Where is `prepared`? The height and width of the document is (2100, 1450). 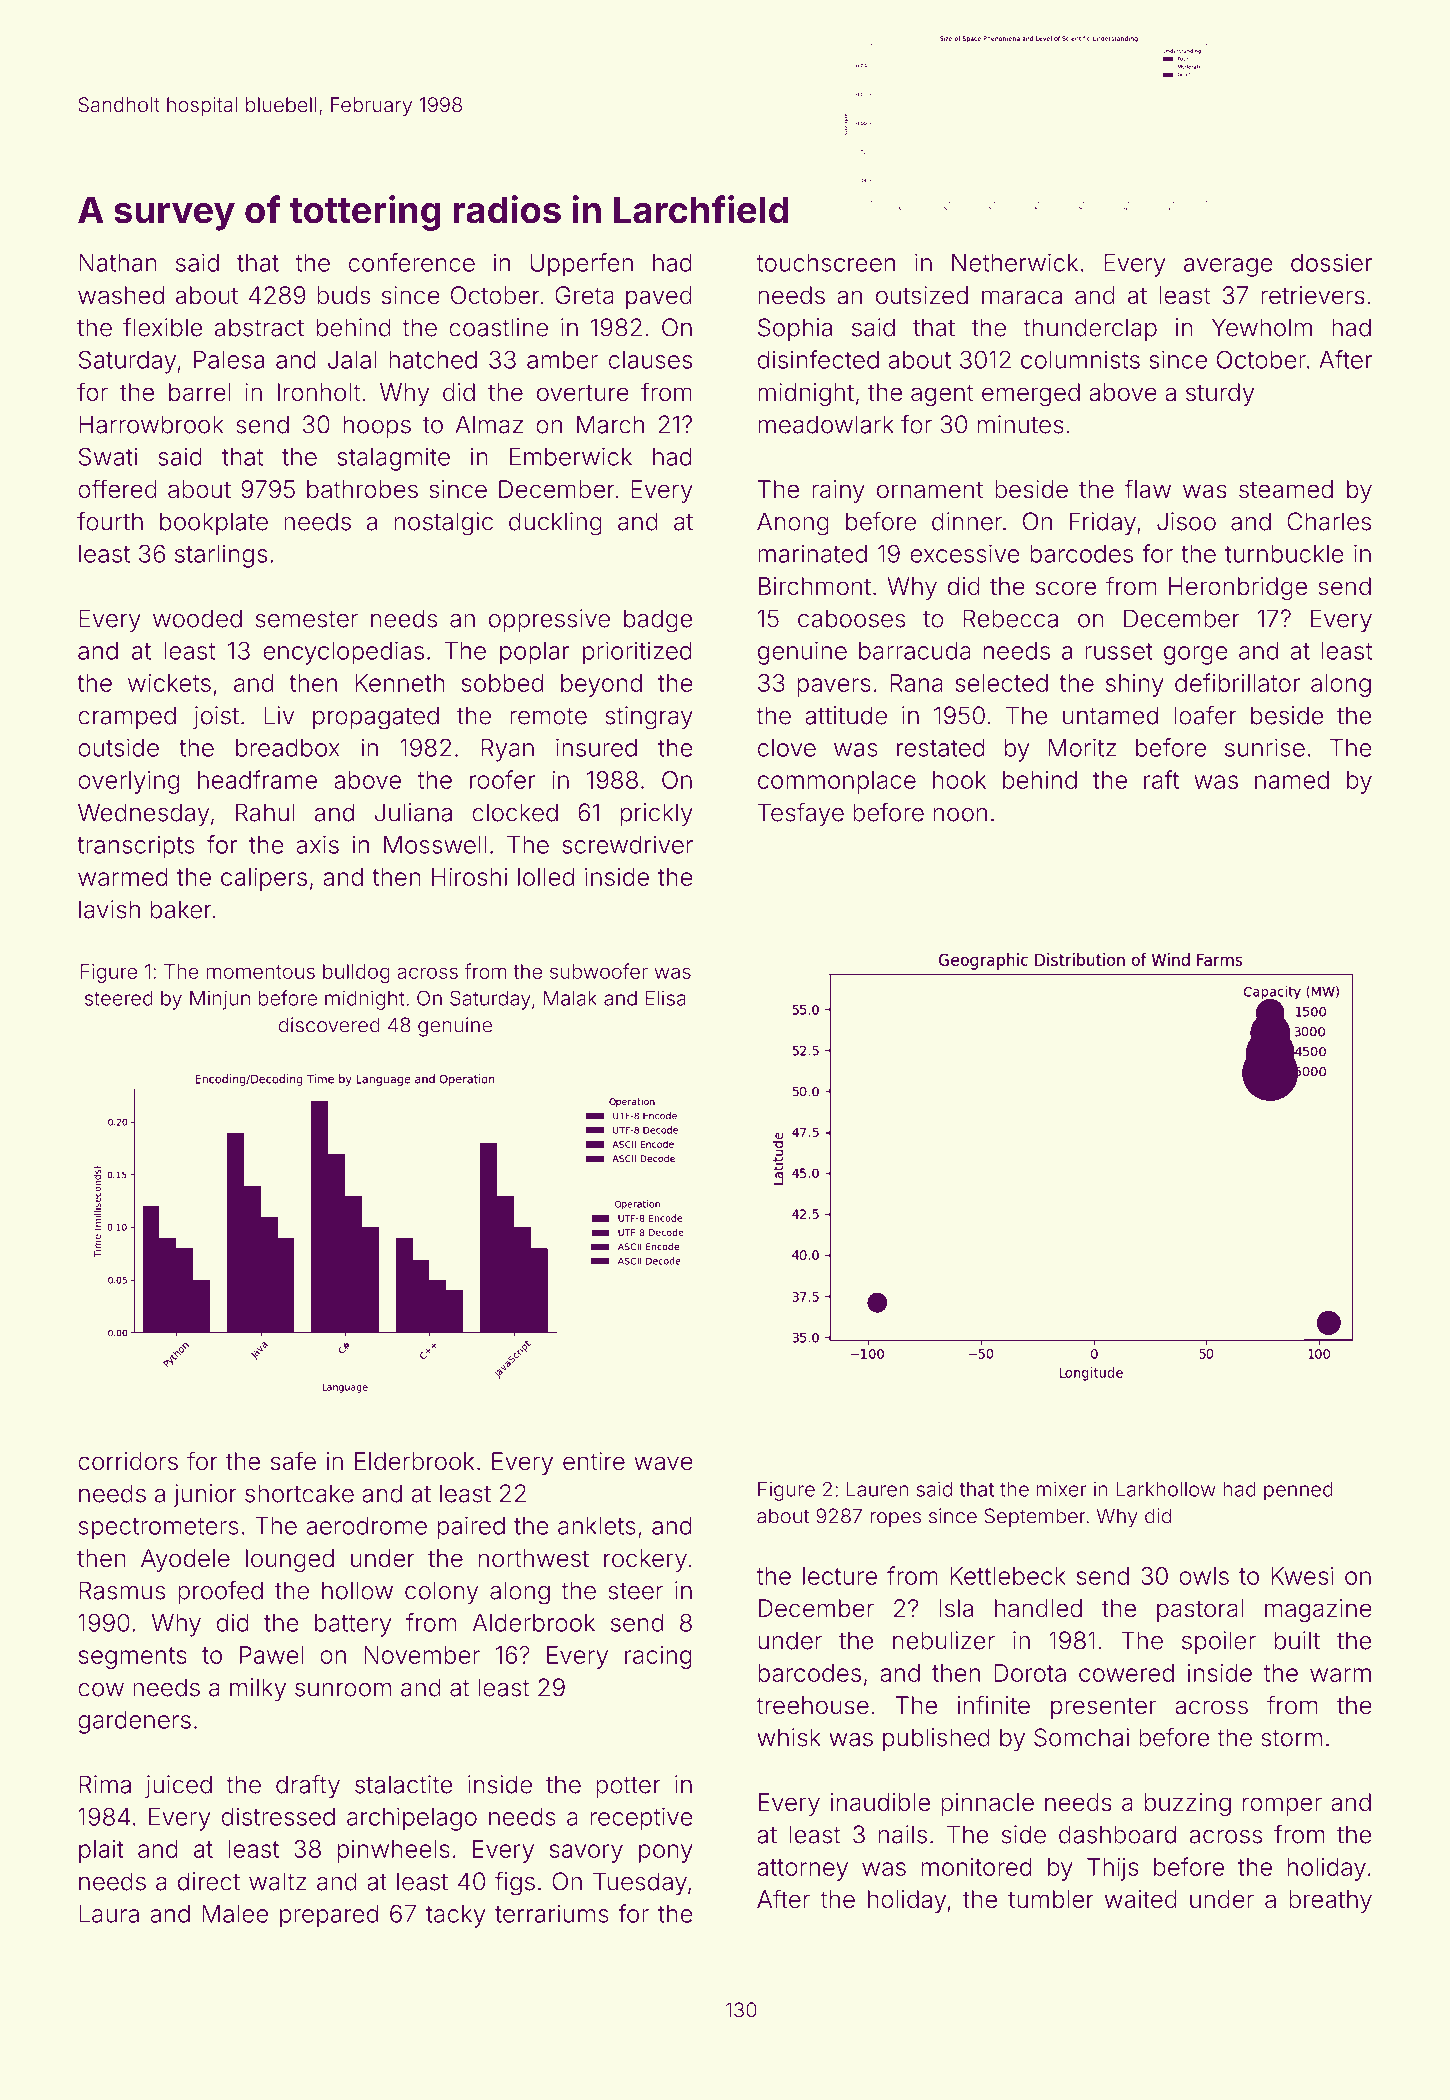
prepared is located at coordinates (329, 1916).
